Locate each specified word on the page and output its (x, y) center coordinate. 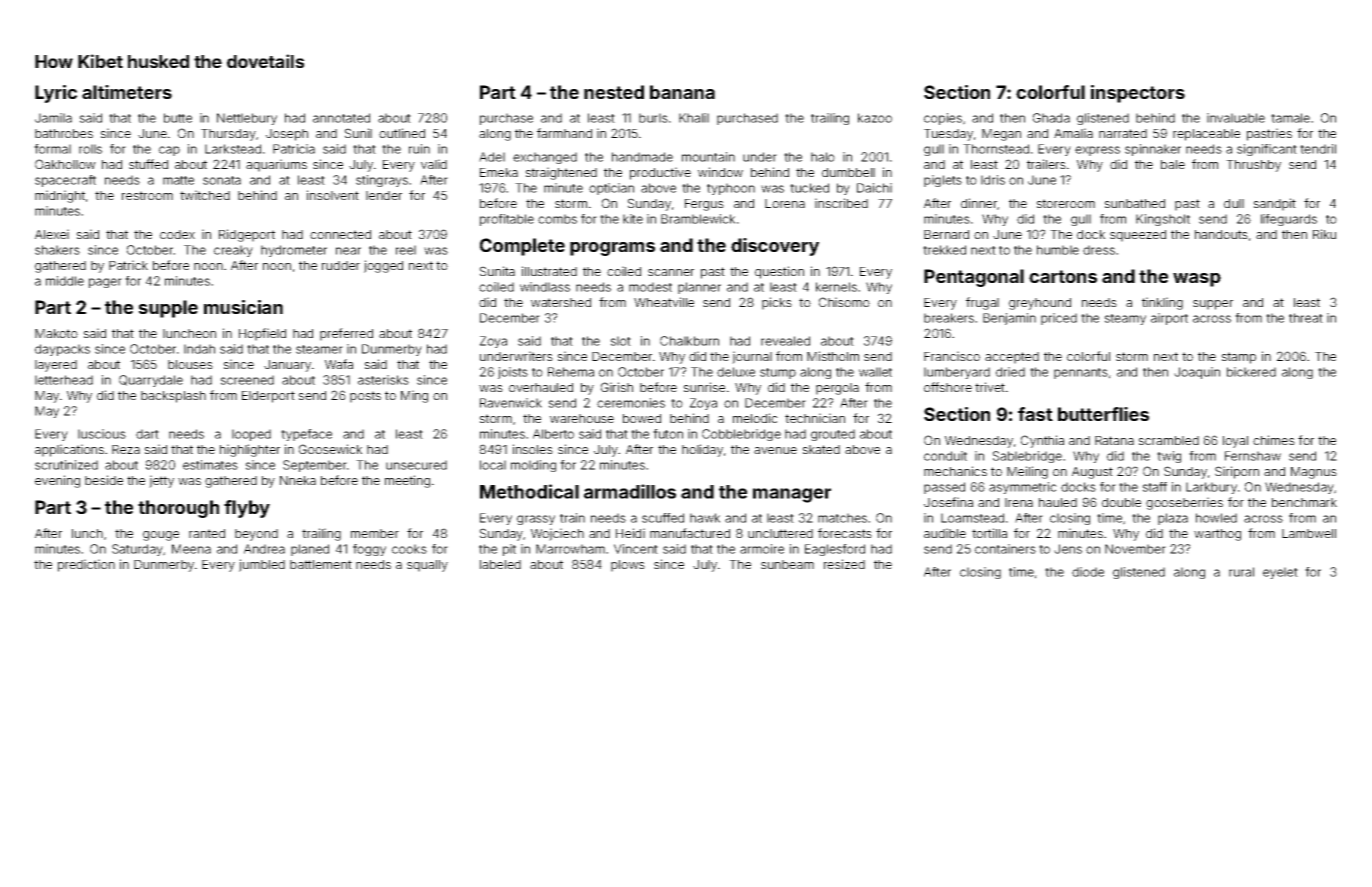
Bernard (946, 234)
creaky (233, 251)
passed (944, 488)
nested (614, 92)
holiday (702, 450)
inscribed (841, 203)
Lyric (56, 94)
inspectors (1138, 94)
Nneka (298, 480)
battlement (321, 564)
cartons (1063, 276)
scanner (671, 272)
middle (65, 281)
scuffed (663, 518)
